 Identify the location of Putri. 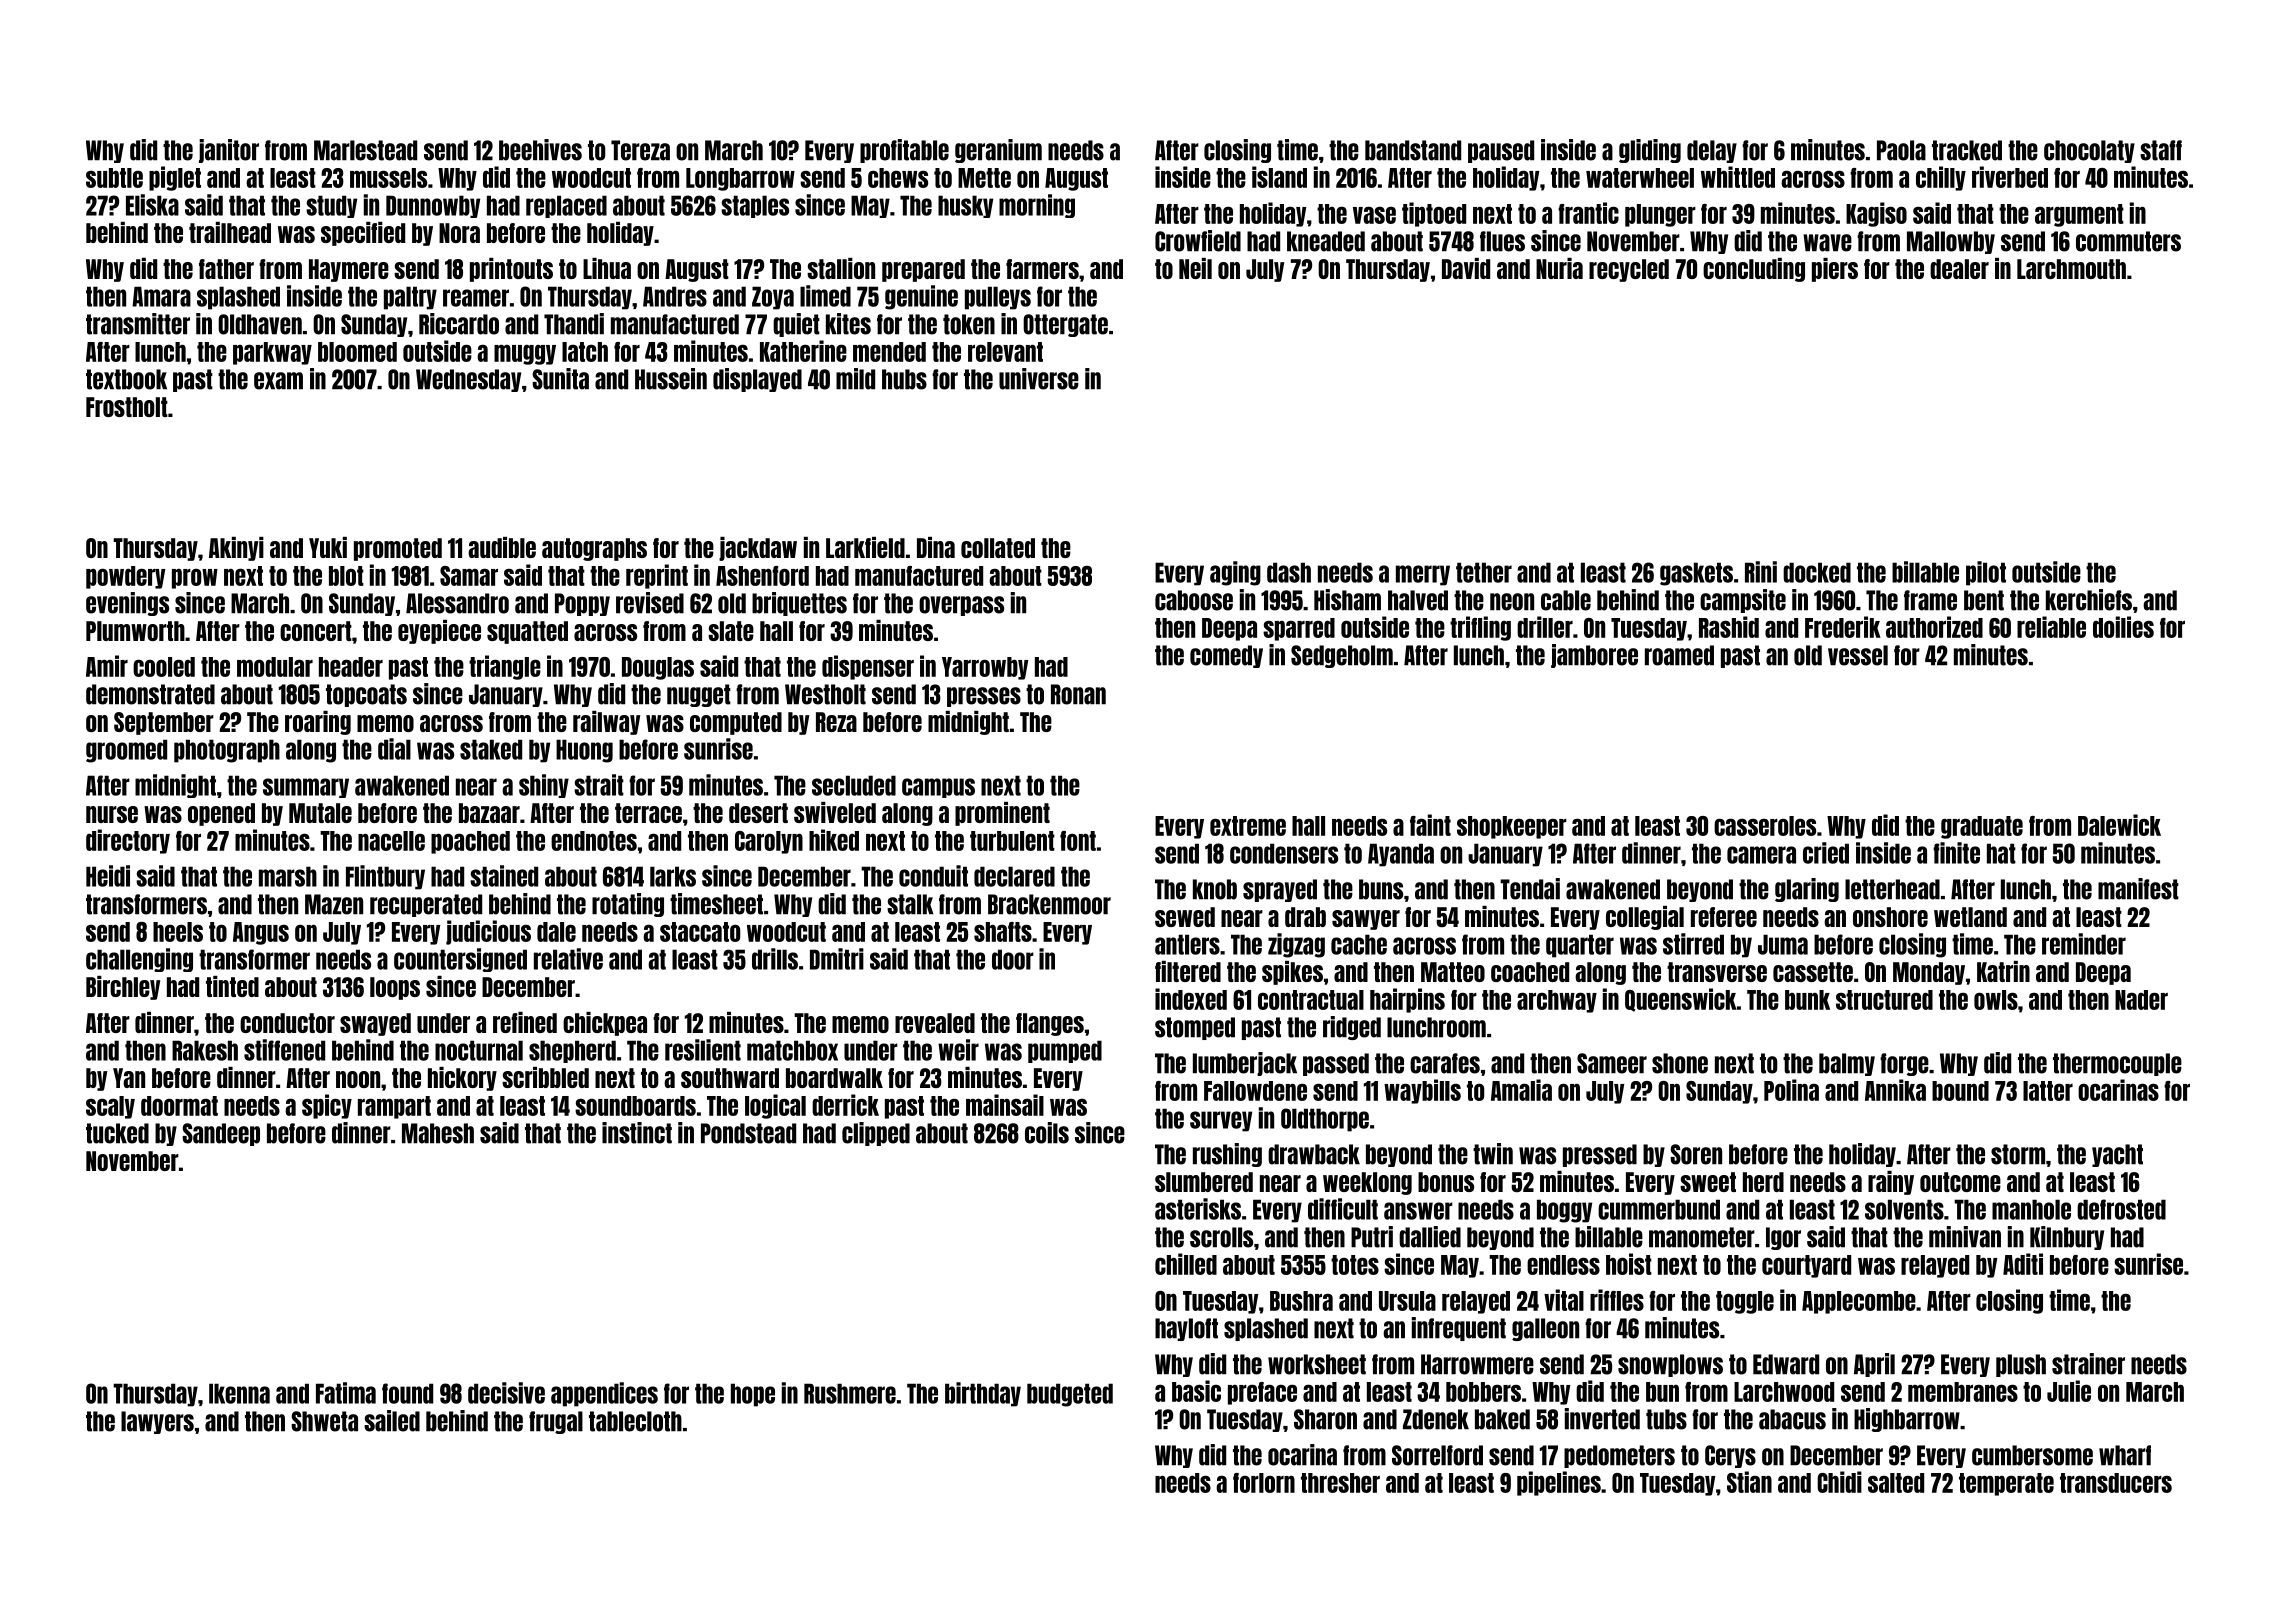
(1372, 1237).
